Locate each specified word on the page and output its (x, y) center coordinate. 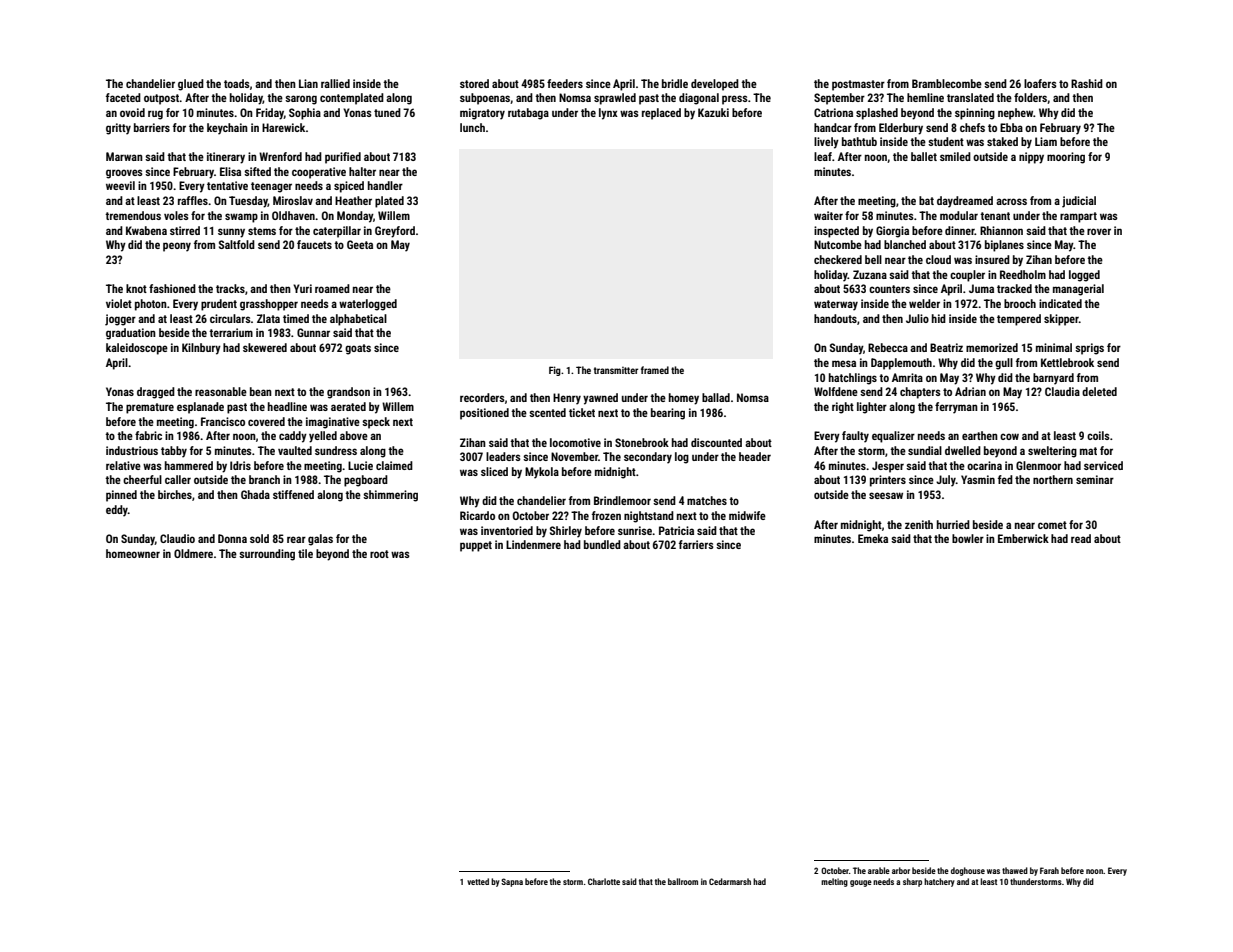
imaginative (333, 423)
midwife (747, 515)
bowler (968, 538)
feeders (565, 83)
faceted (123, 97)
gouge (861, 883)
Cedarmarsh (730, 881)
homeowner (133, 553)
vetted (478, 881)
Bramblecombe (947, 83)
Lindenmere (533, 544)
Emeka (873, 538)
